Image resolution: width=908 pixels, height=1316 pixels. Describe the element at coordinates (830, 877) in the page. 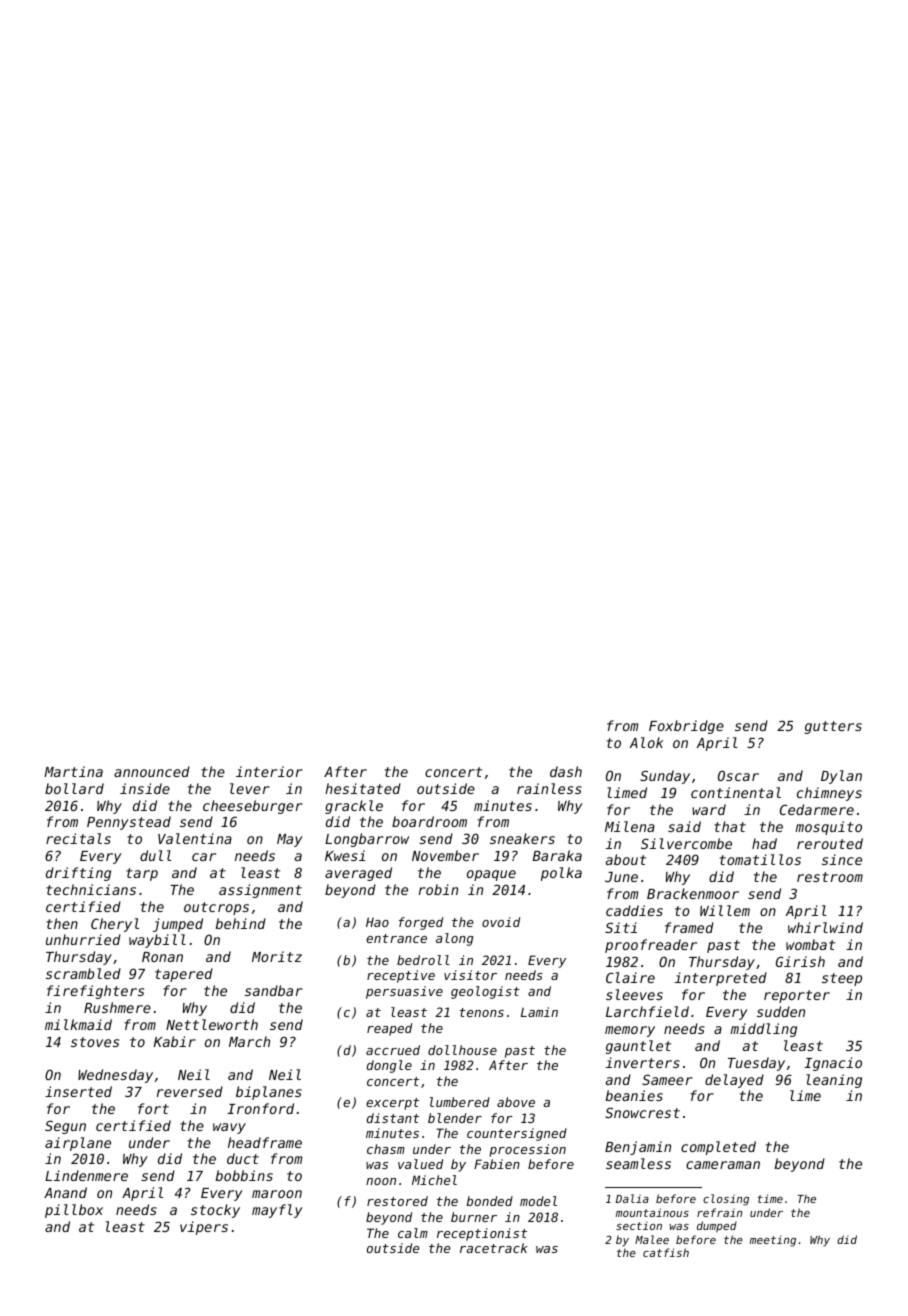

I see `restroom` at that location.
